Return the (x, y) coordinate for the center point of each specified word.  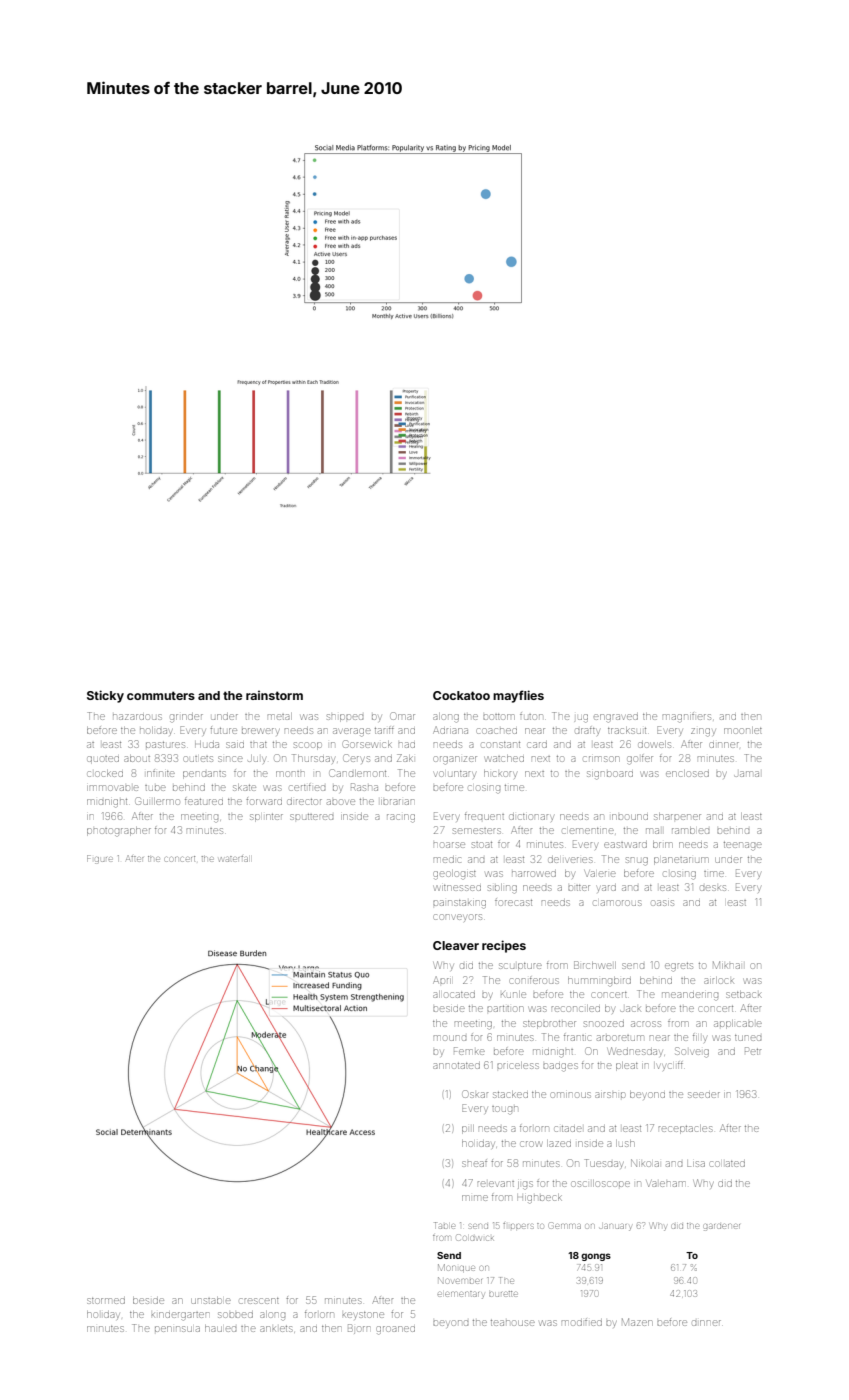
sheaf (474, 1163)
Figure (99, 859)
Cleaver (456, 945)
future (223, 730)
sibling (502, 889)
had (407, 745)
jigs (525, 1185)
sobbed (235, 1315)
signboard (610, 775)
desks (713, 888)
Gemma (565, 1225)
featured (204, 802)
